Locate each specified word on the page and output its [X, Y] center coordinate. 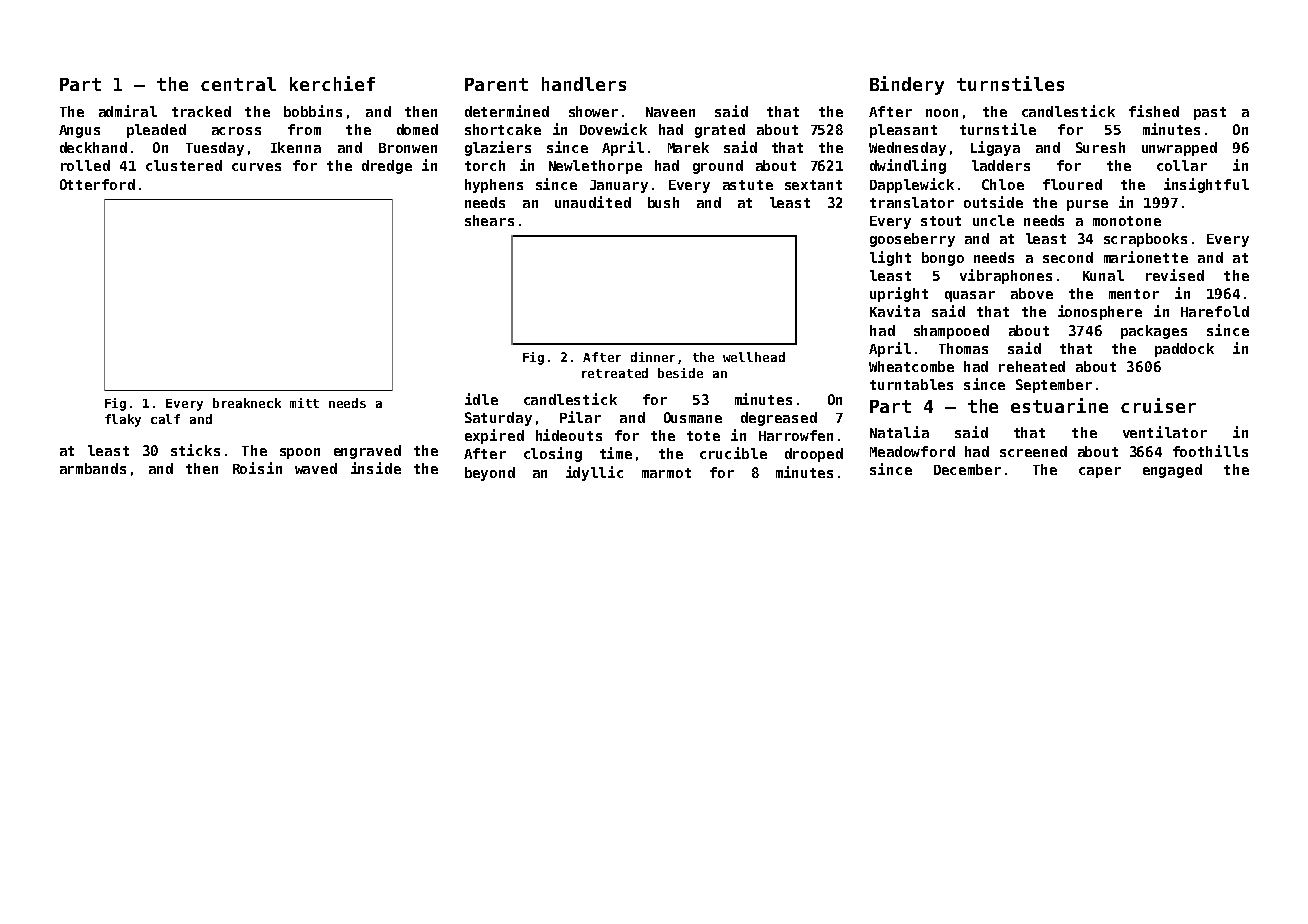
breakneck [247, 403]
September [1054, 386]
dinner [653, 357]
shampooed [951, 332]
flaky [123, 420]
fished [1154, 111]
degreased [779, 419]
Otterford [97, 184]
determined [507, 111]
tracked [201, 111]
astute [748, 185]
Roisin [257, 468]
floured [1072, 184]
